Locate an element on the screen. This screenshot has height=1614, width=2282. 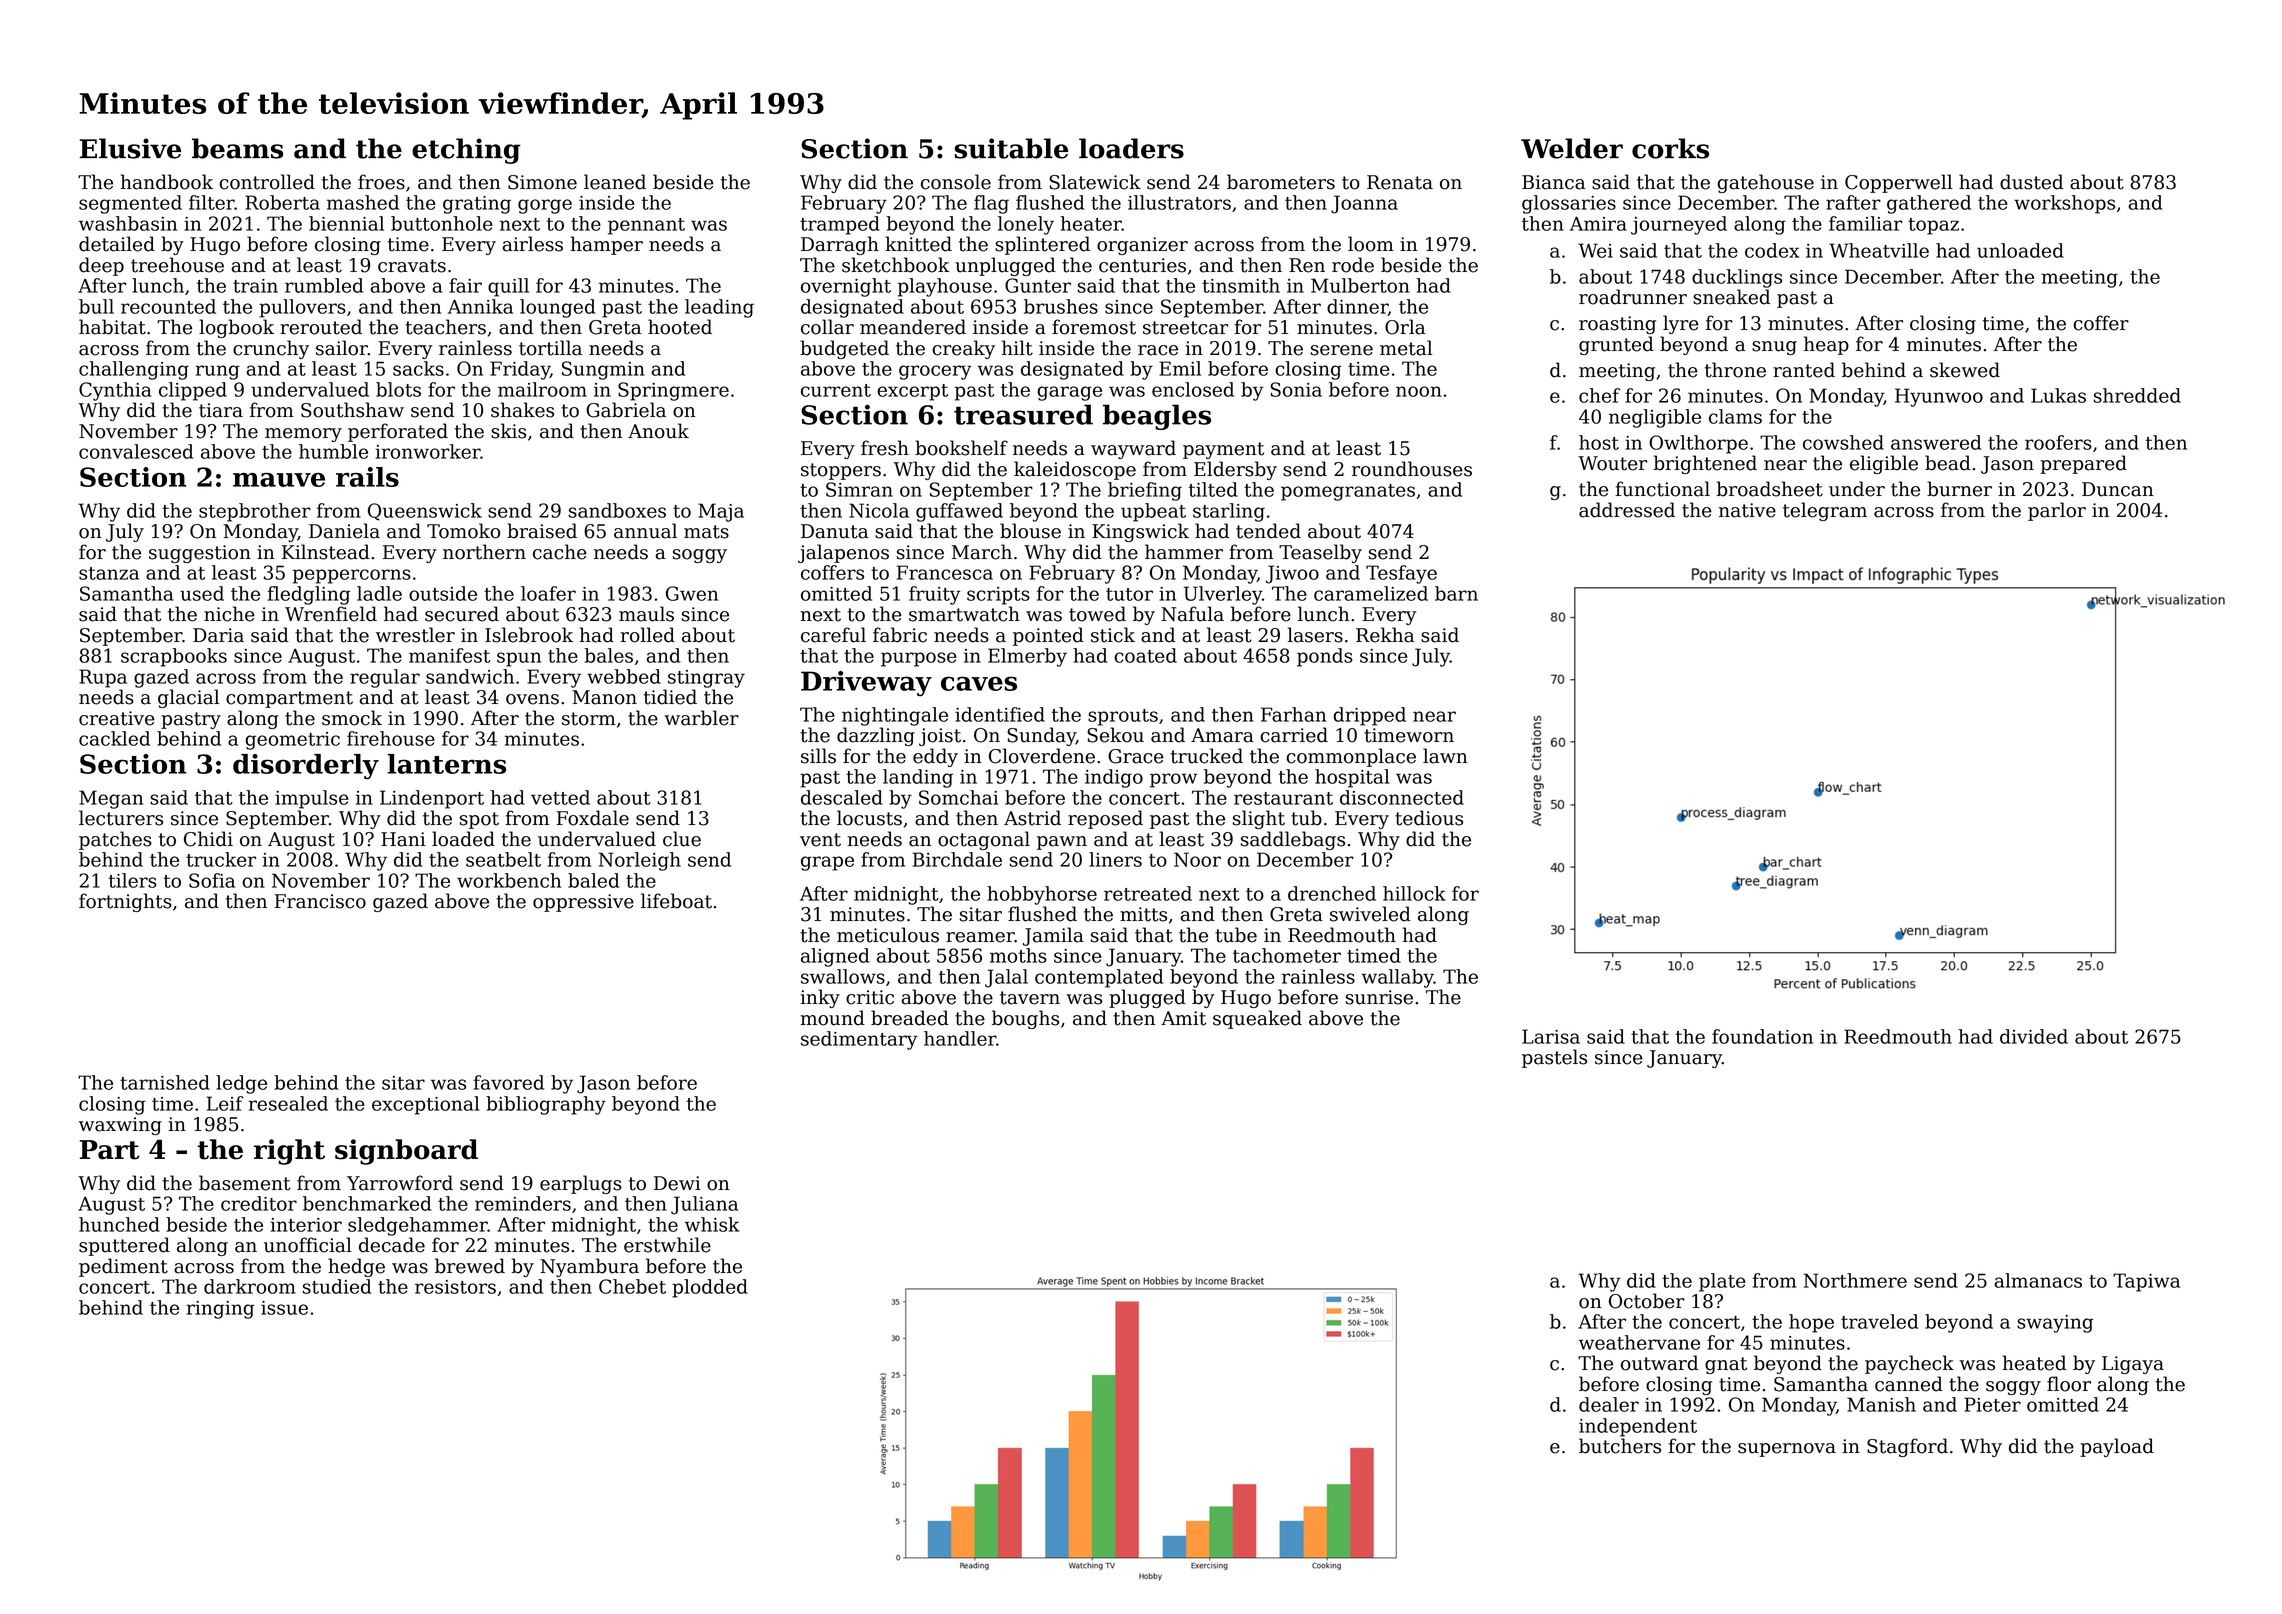
Jiwoo is located at coordinates (1292, 574).
